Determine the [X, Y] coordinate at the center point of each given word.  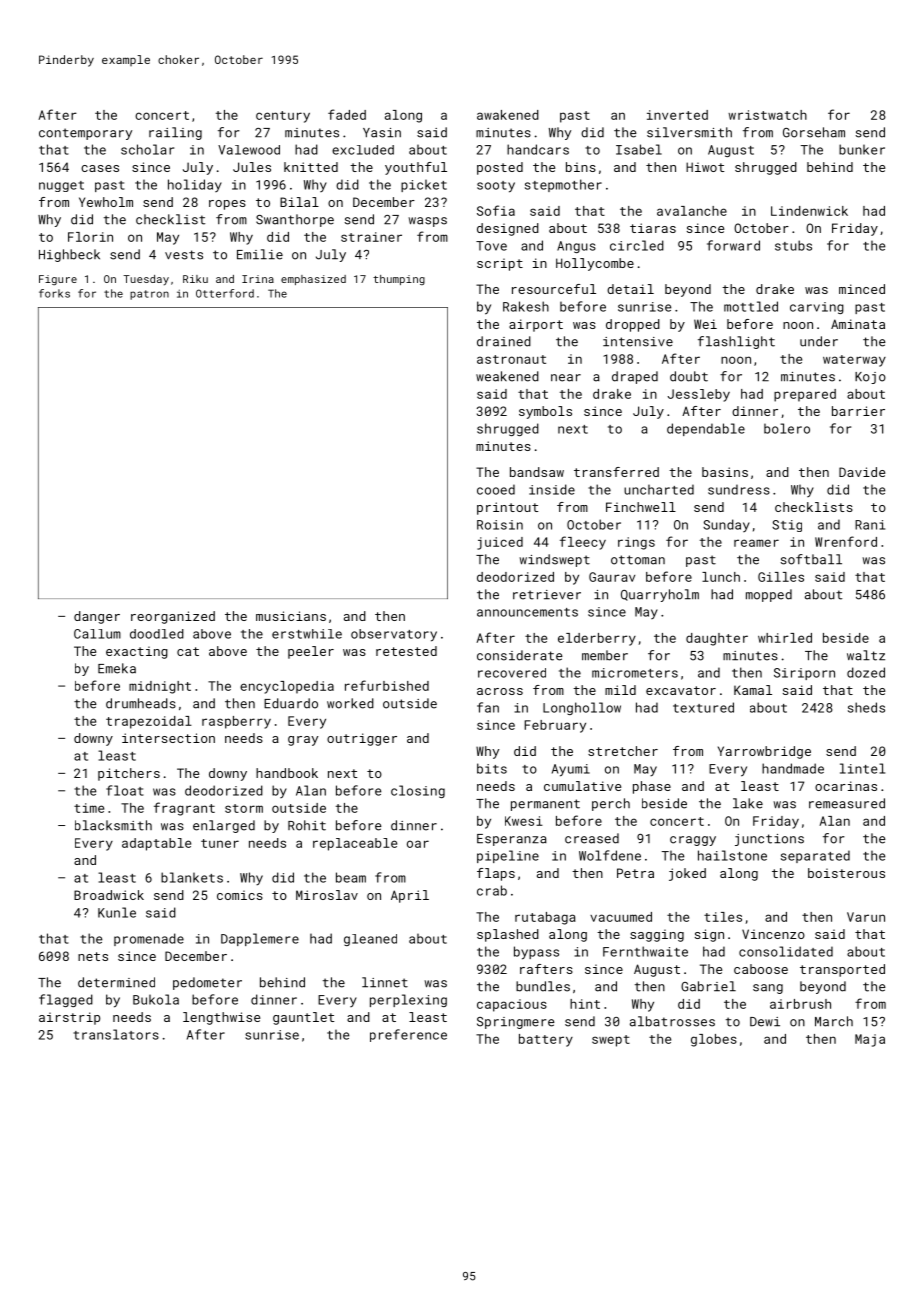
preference [408, 1035]
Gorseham [814, 132]
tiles [723, 917]
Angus [576, 247]
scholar [147, 149]
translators [116, 1034]
